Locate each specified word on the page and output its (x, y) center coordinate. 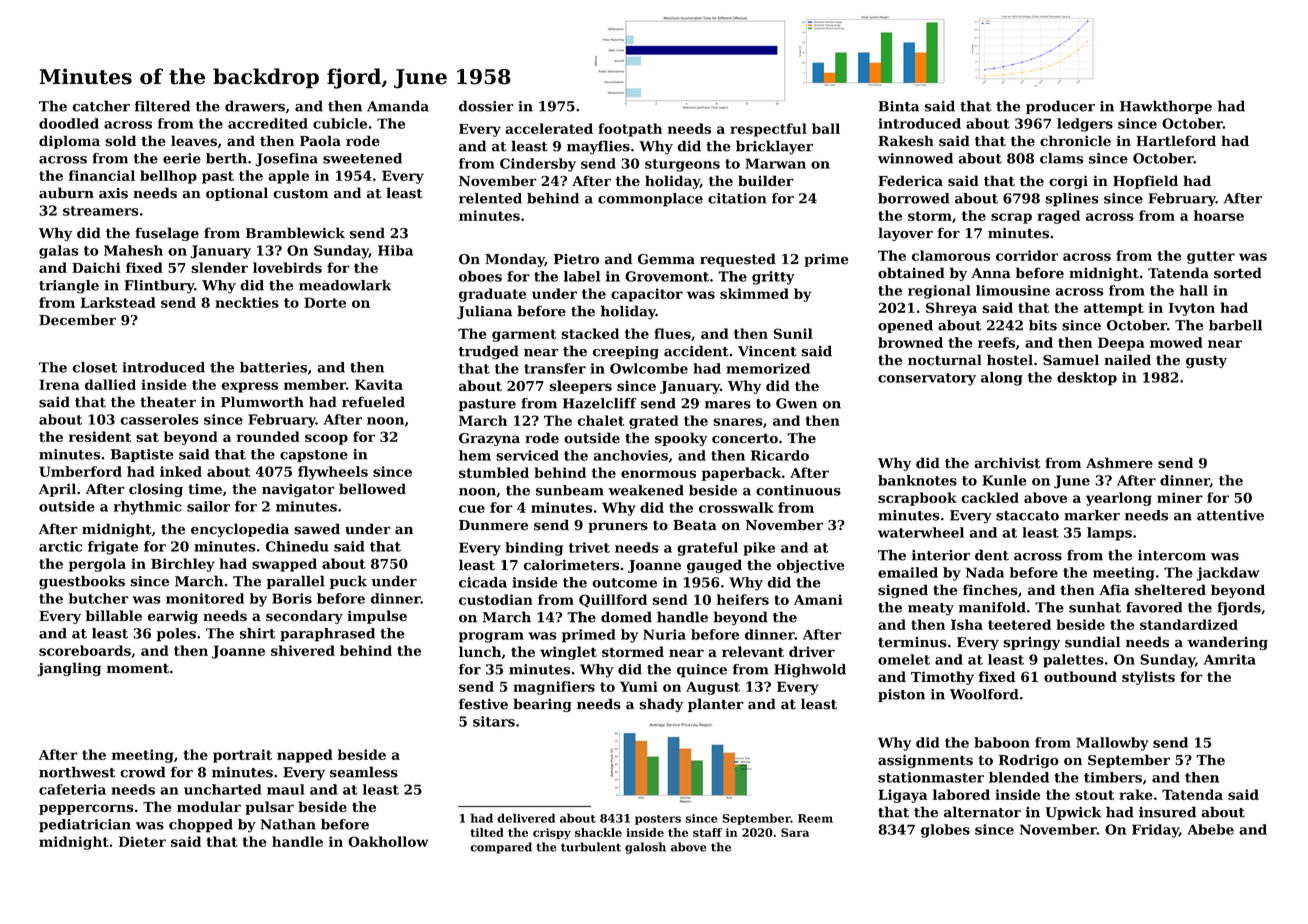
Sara (795, 832)
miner (1180, 497)
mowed (1176, 342)
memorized (768, 368)
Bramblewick (295, 233)
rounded (268, 436)
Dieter (142, 841)
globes (945, 831)
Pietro (576, 259)
